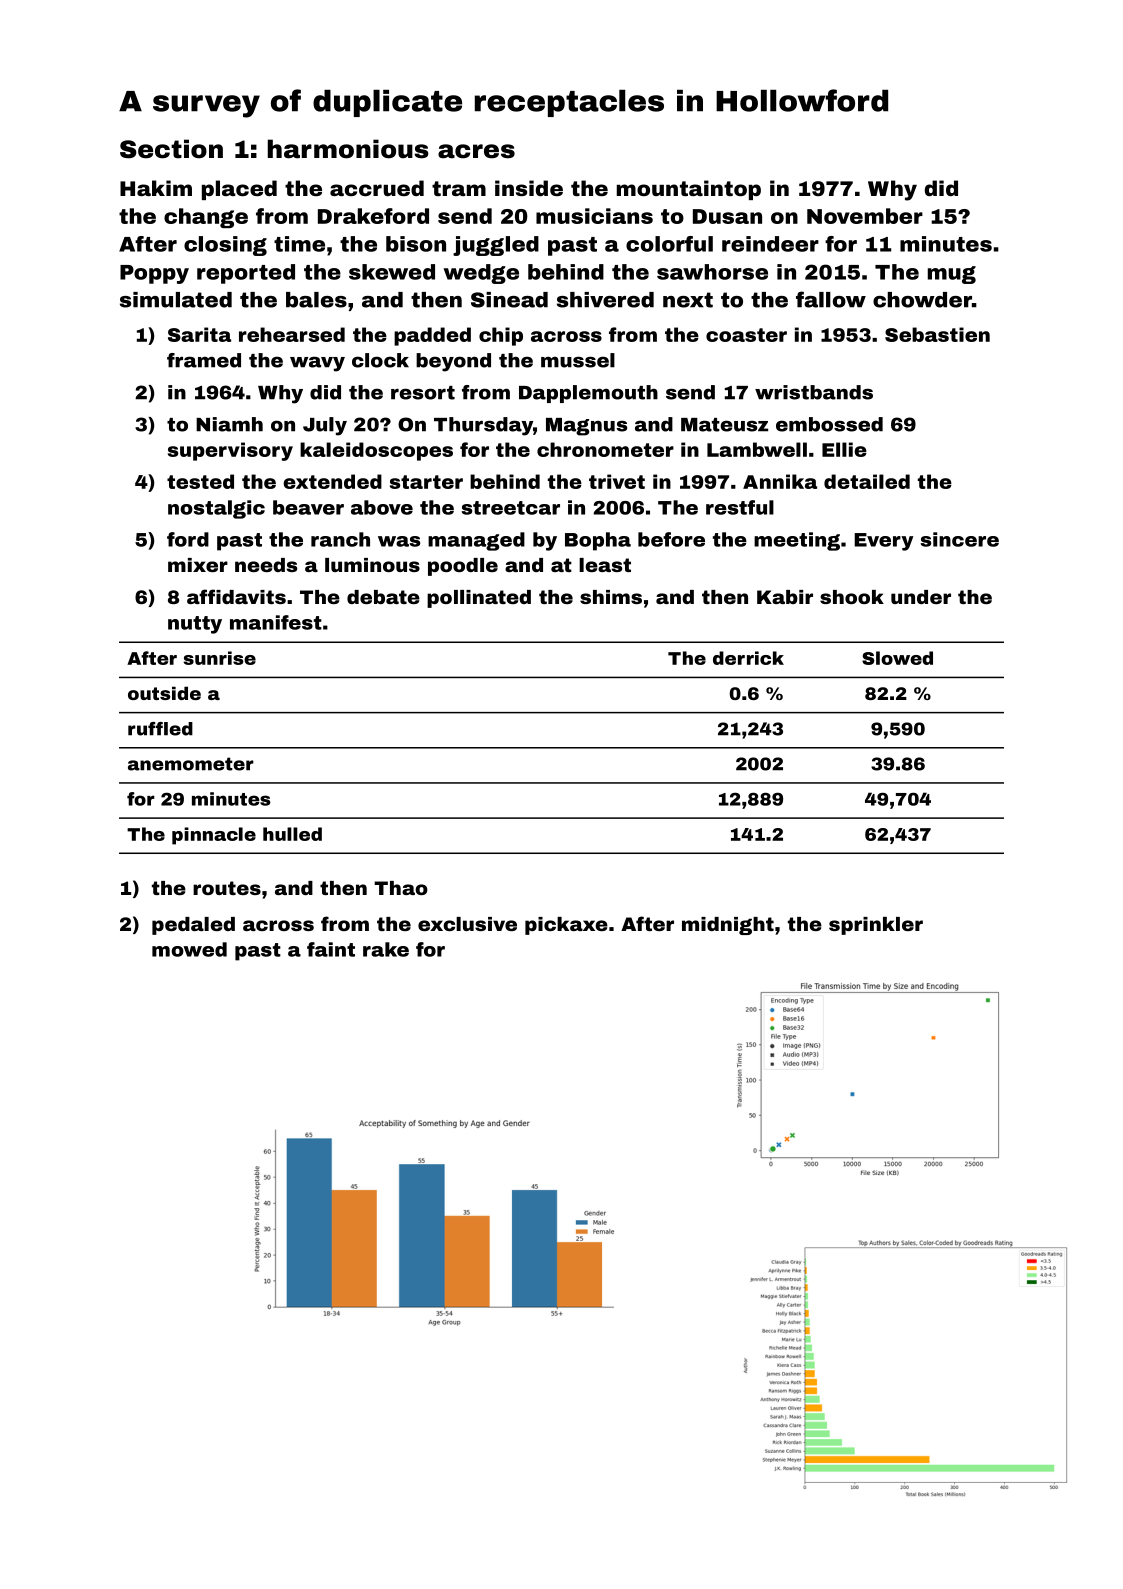 This screenshot has width=1123, height=1589. Describe the element at coordinates (376, 451) in the screenshot. I see `kaleidoscopes` at that location.
